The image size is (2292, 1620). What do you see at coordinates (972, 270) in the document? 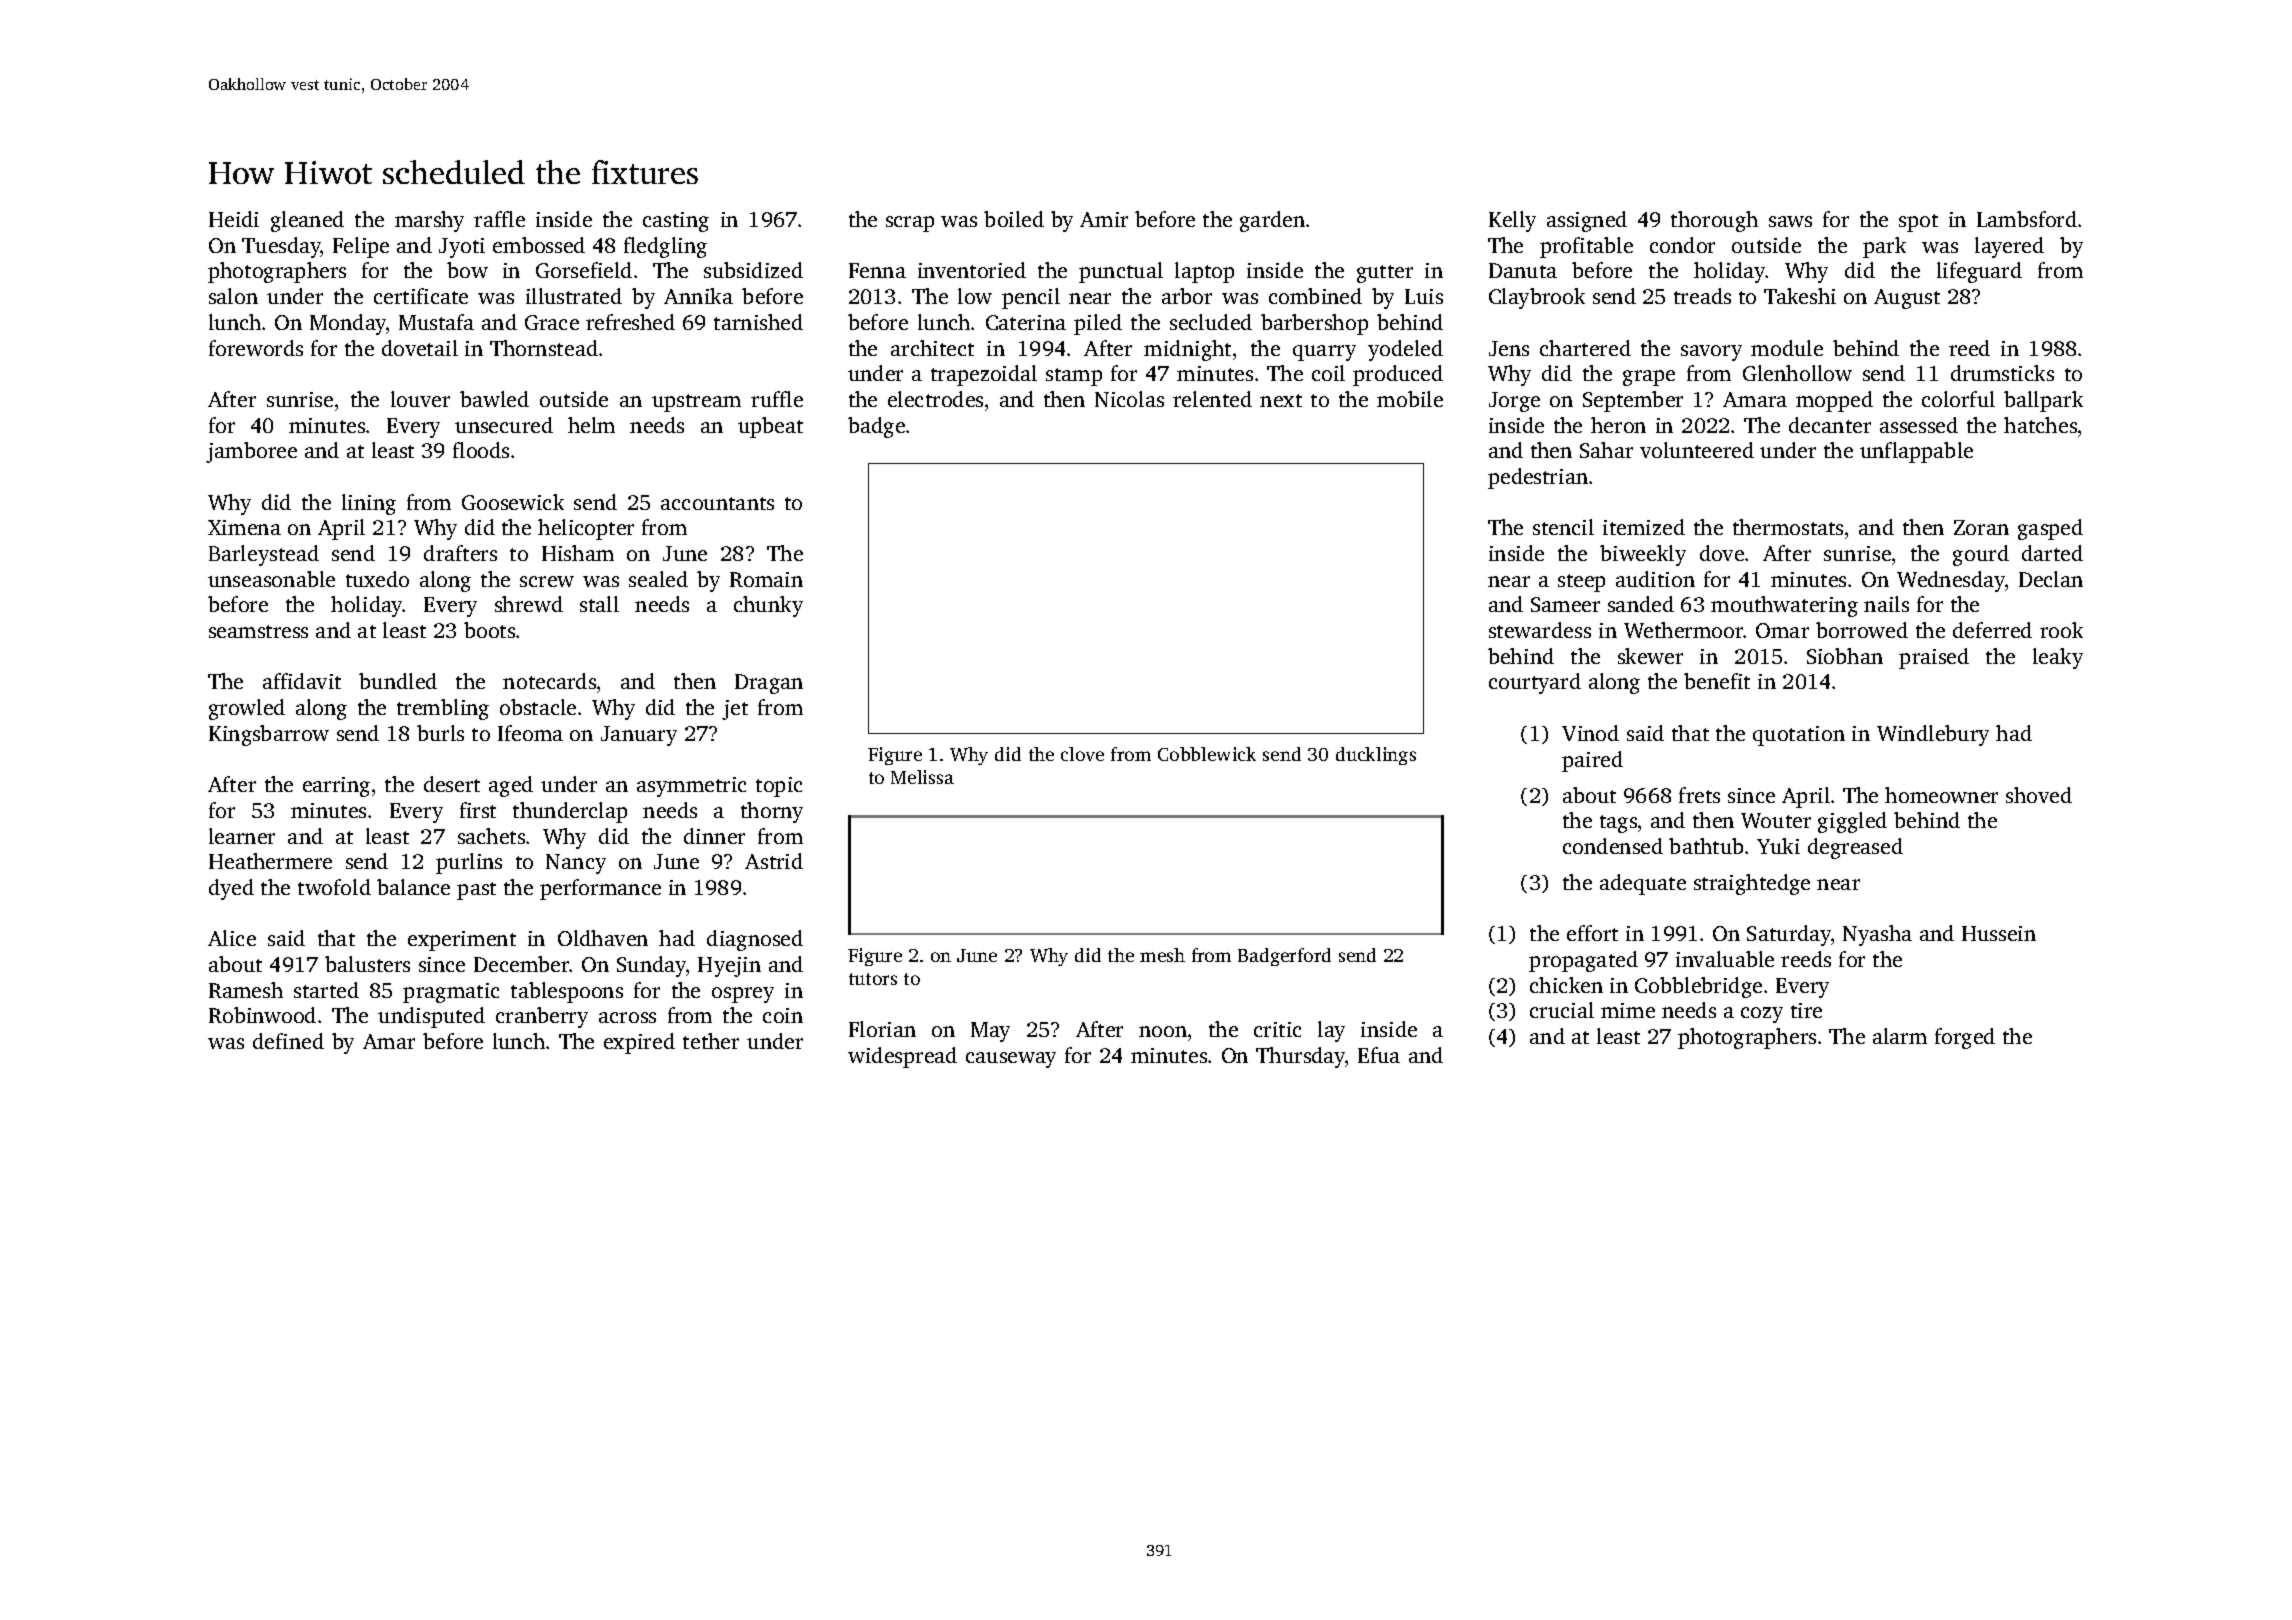
I see `inventoried` at bounding box center [972, 270].
